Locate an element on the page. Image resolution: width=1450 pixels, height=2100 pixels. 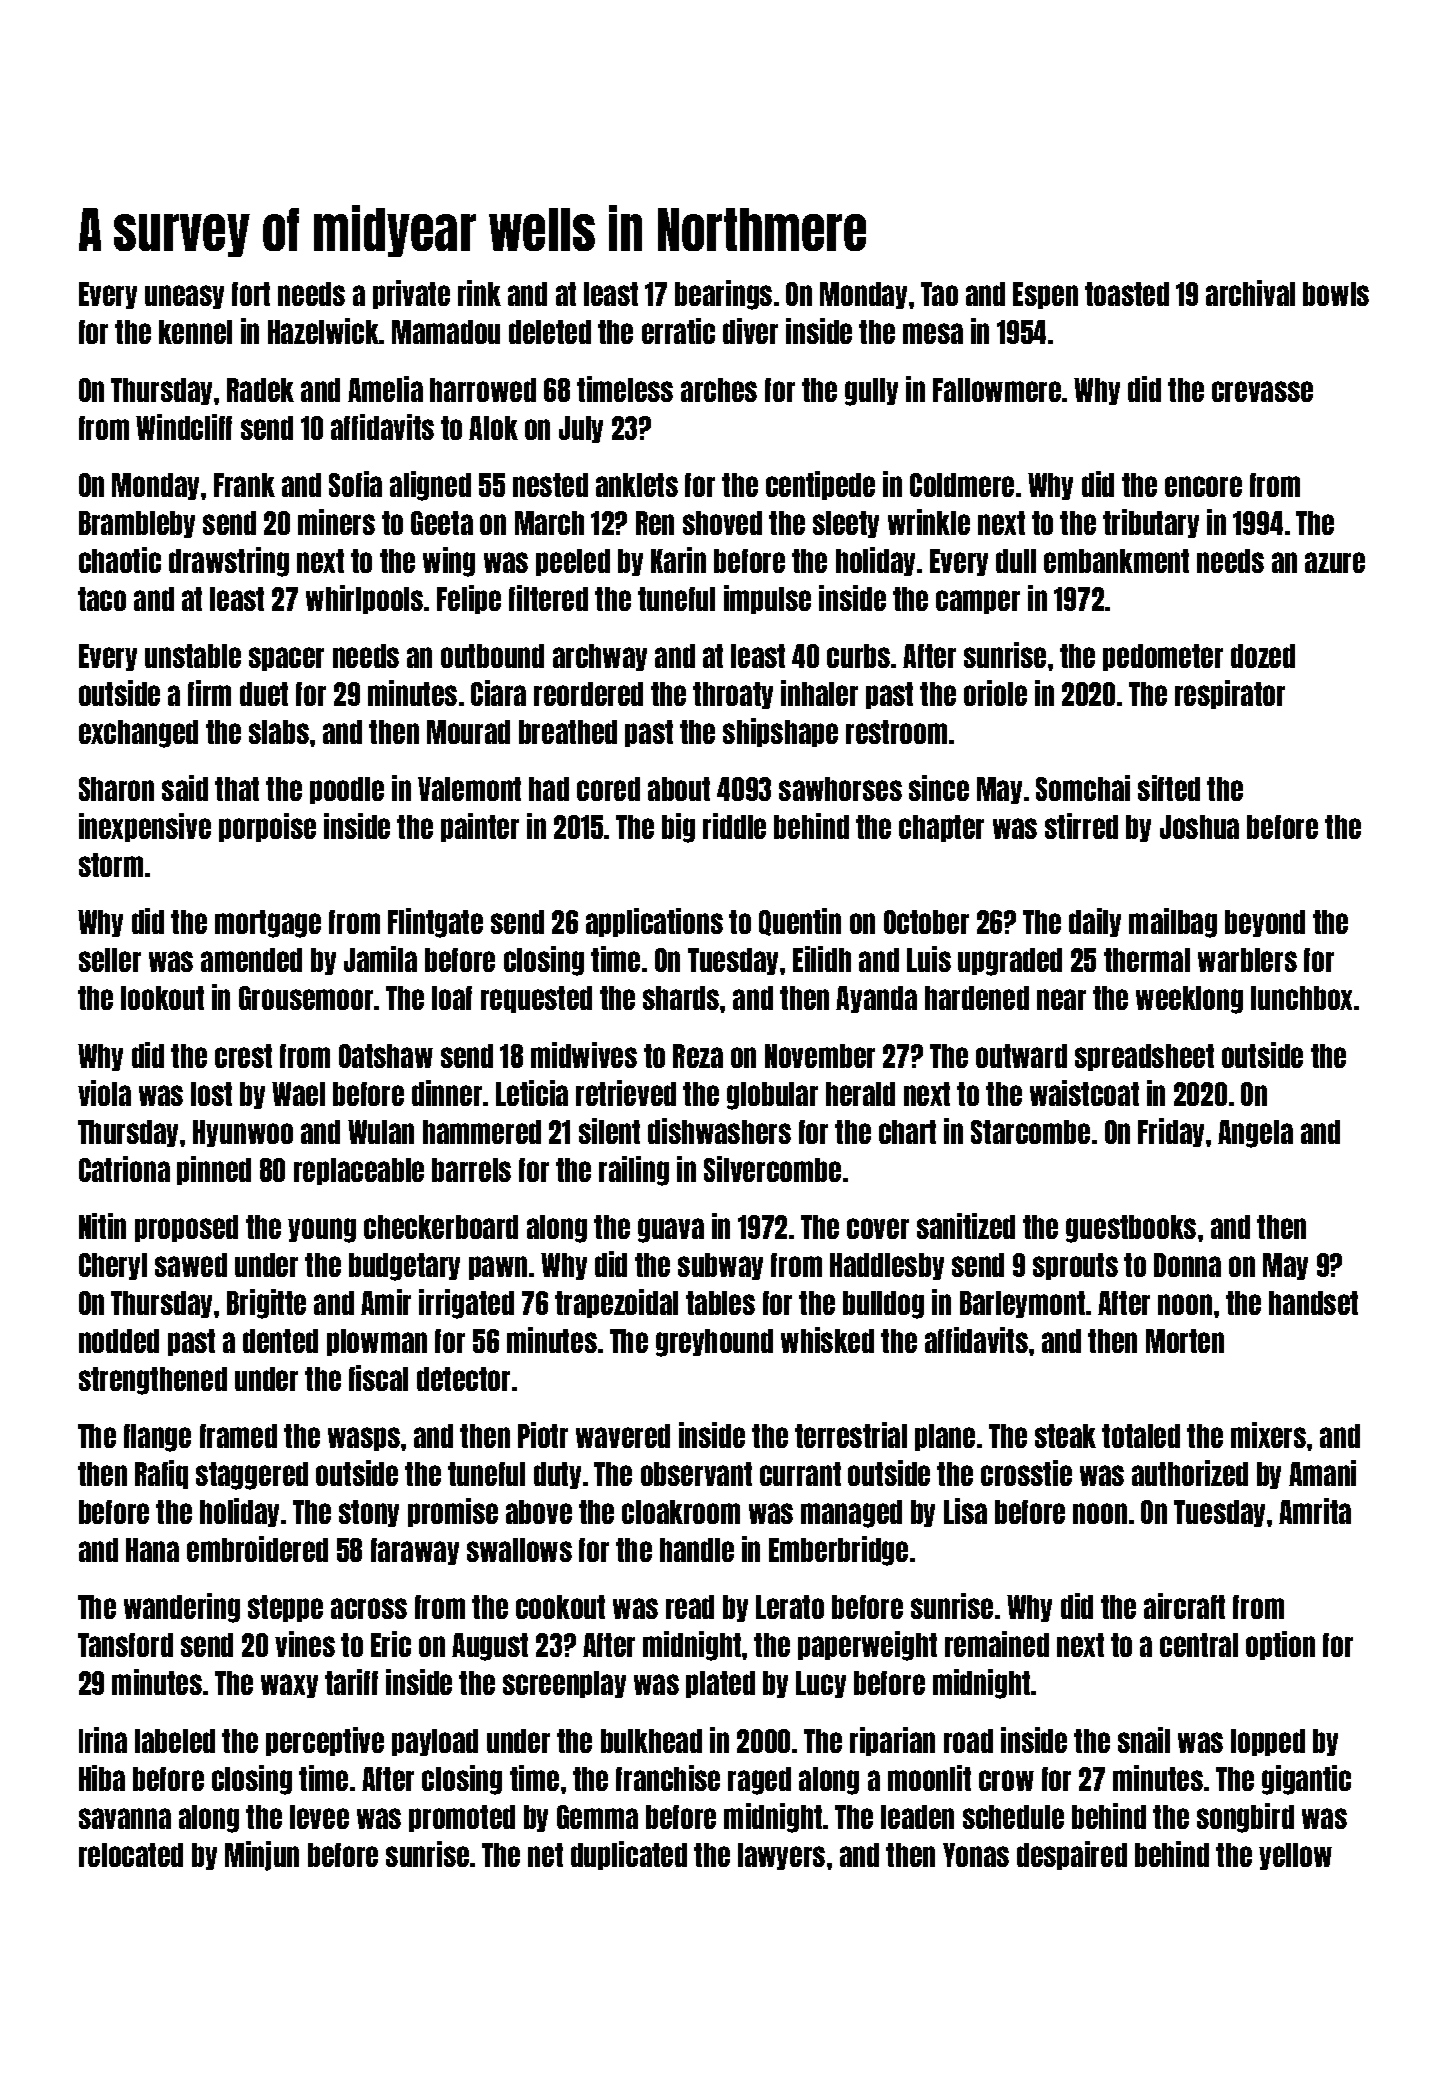
lookout is located at coordinates (162, 998).
